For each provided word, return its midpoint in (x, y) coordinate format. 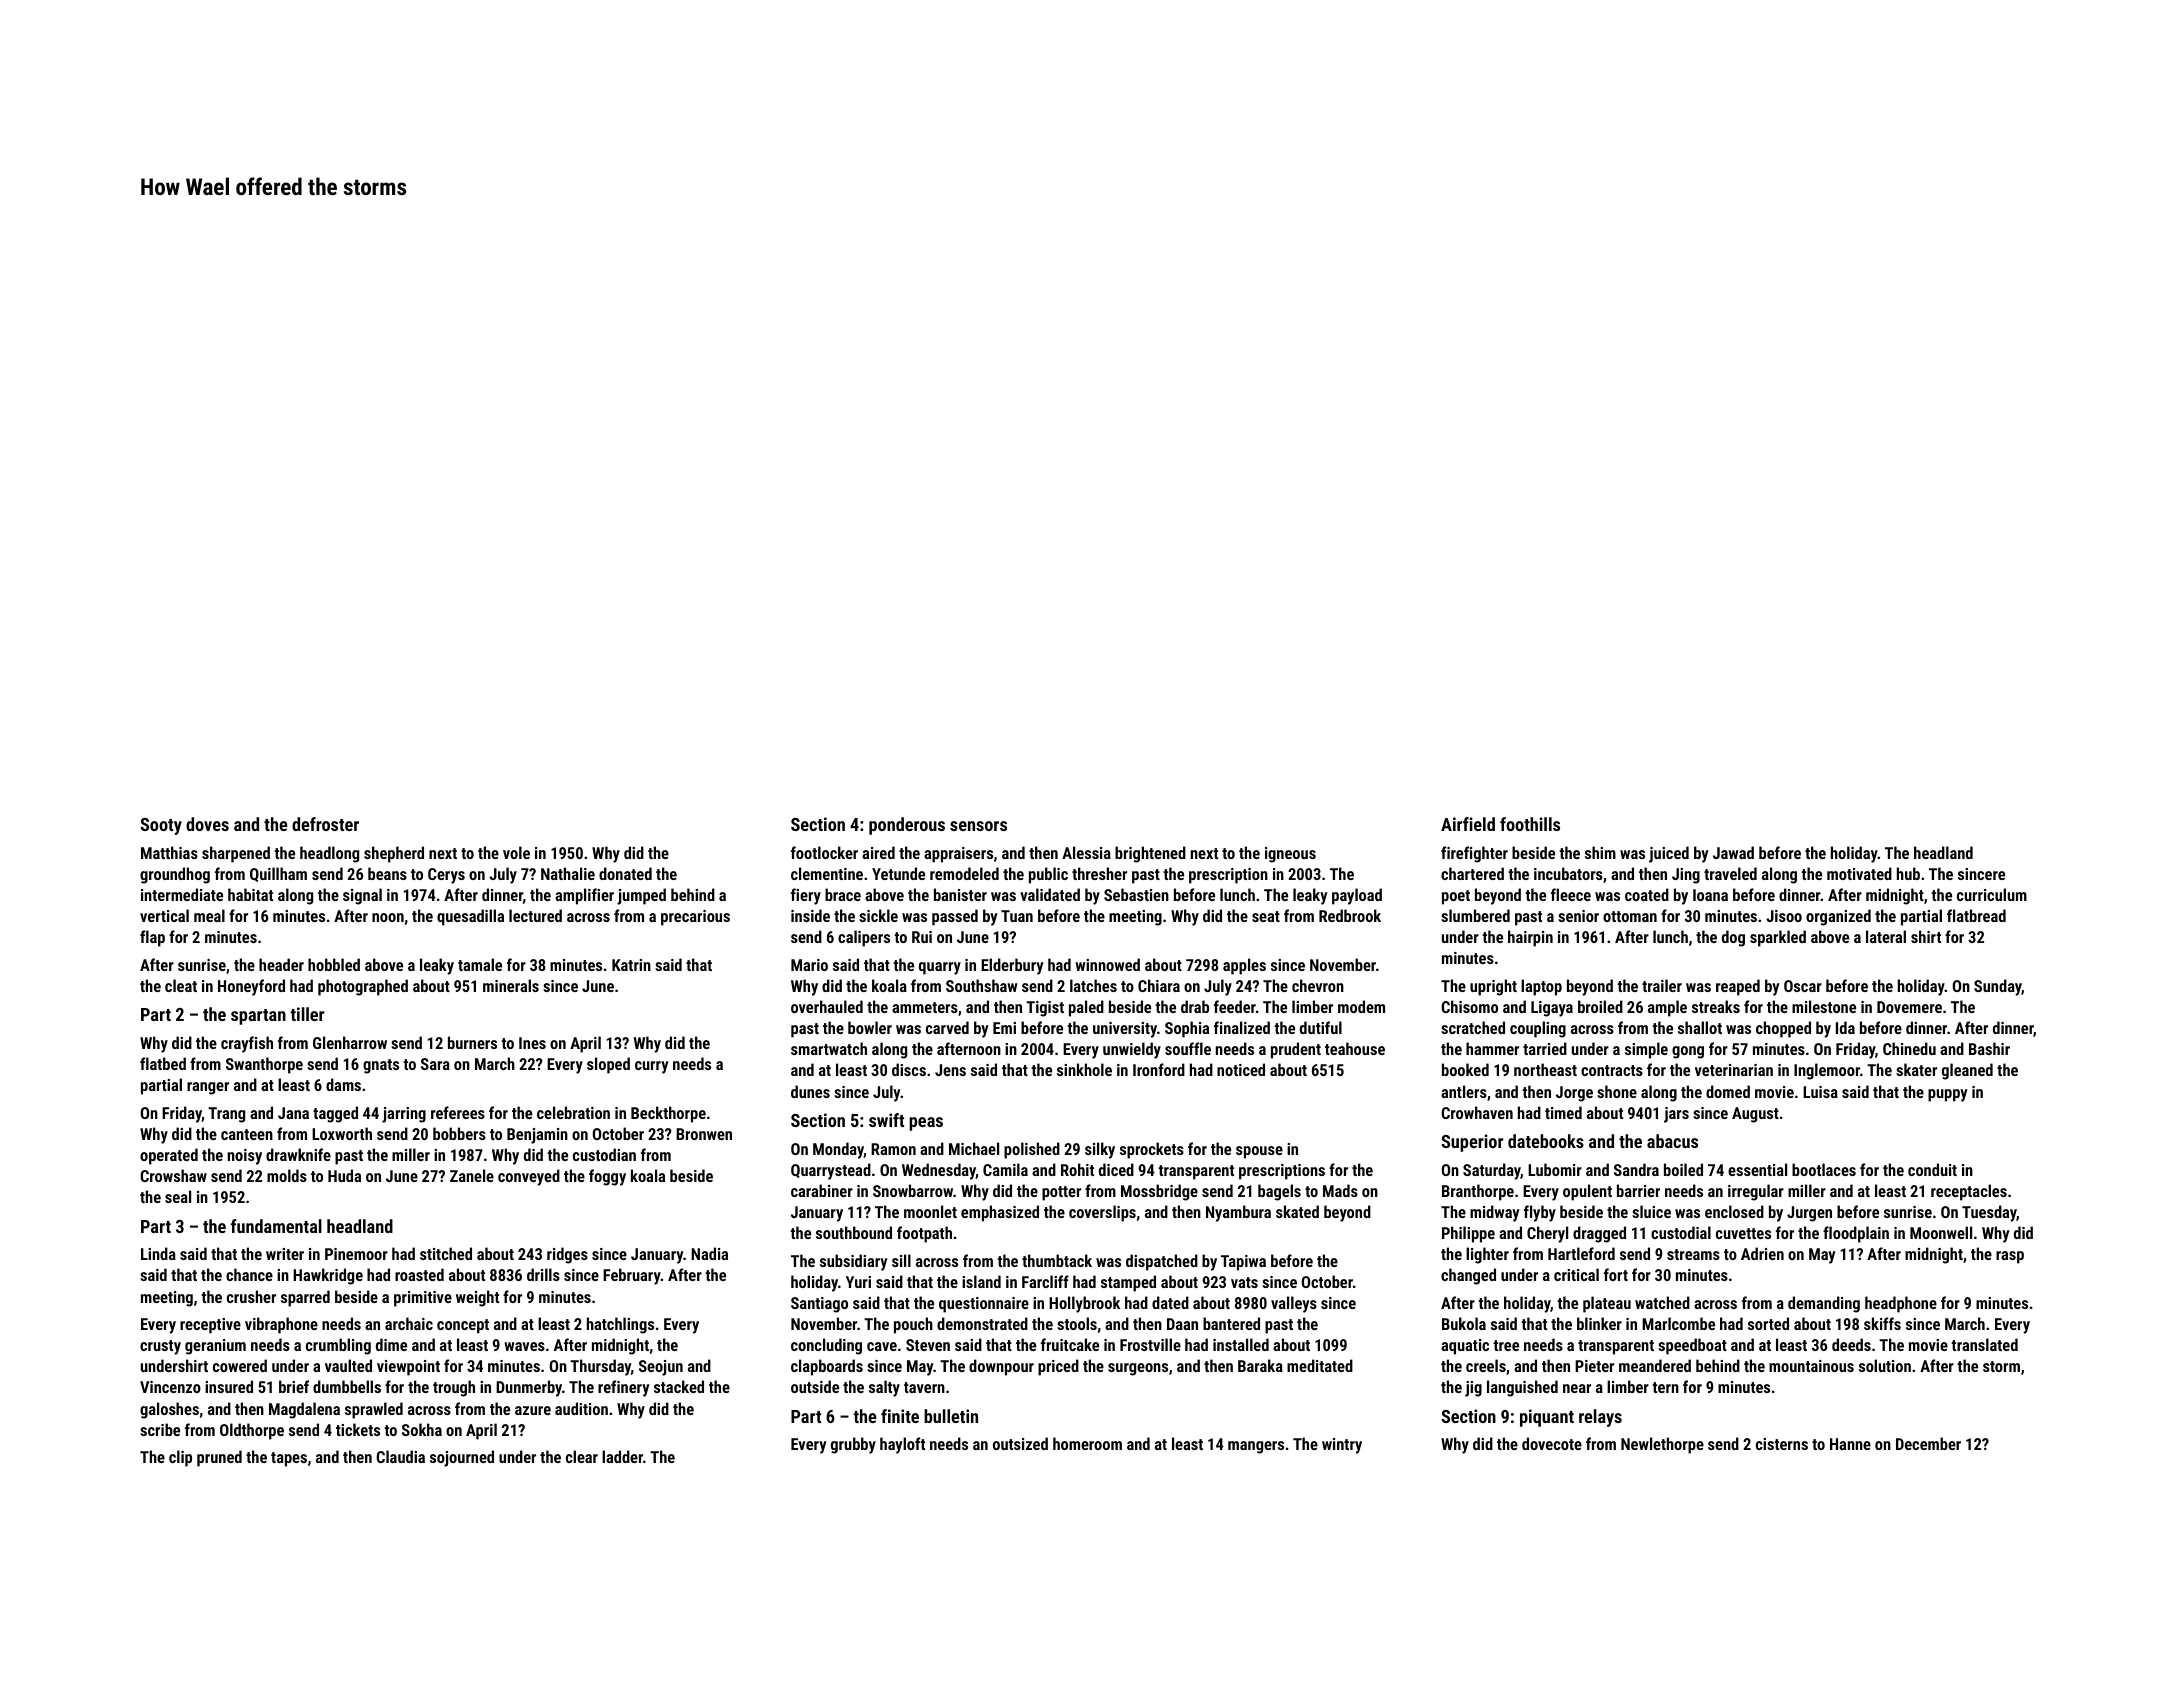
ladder (622, 1456)
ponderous (907, 826)
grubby (853, 1445)
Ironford (1159, 1069)
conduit (1932, 1169)
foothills (1530, 824)
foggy (607, 1177)
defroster (325, 824)
